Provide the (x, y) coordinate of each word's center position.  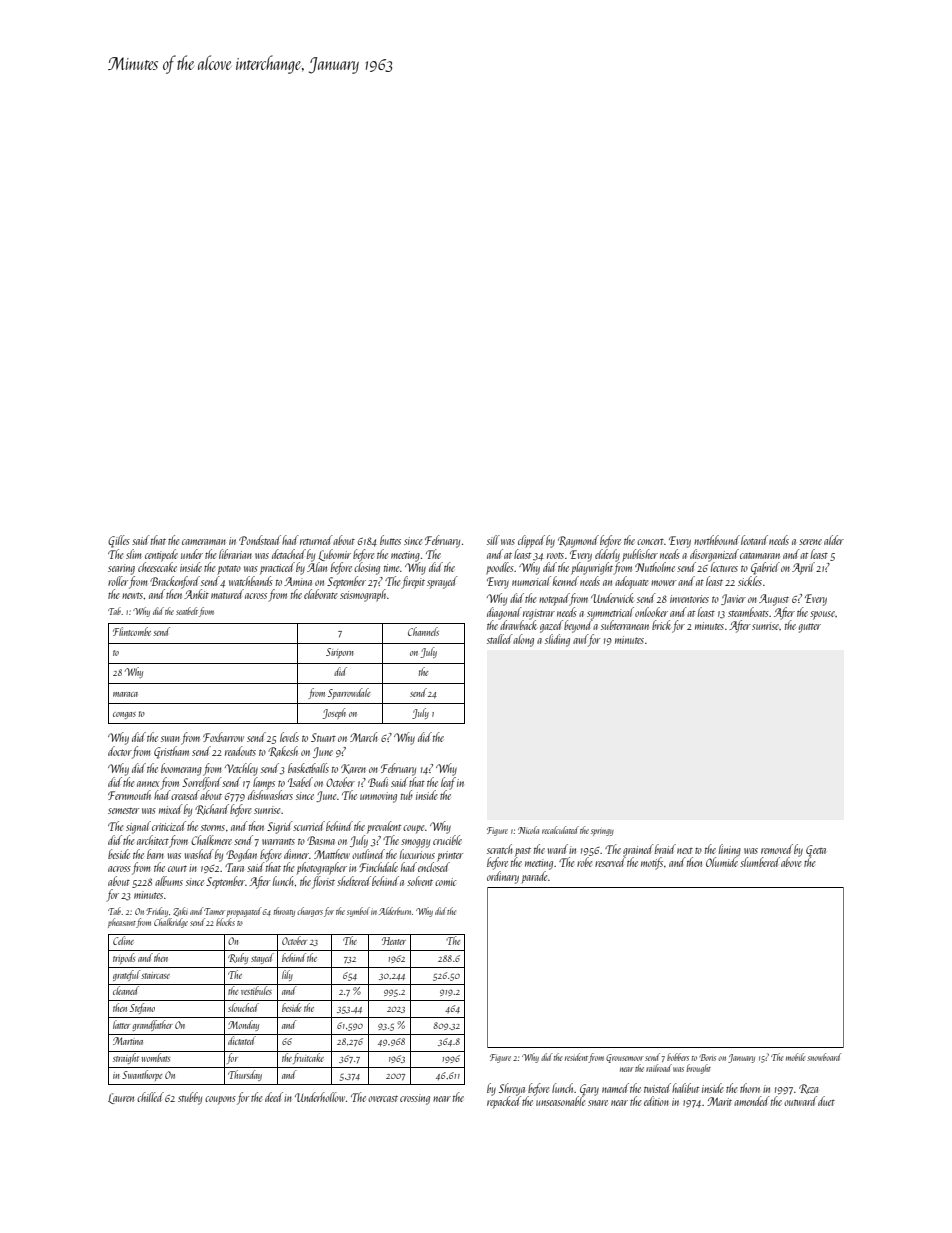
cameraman (204, 542)
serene (810, 542)
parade (534, 877)
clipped (531, 541)
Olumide (722, 862)
